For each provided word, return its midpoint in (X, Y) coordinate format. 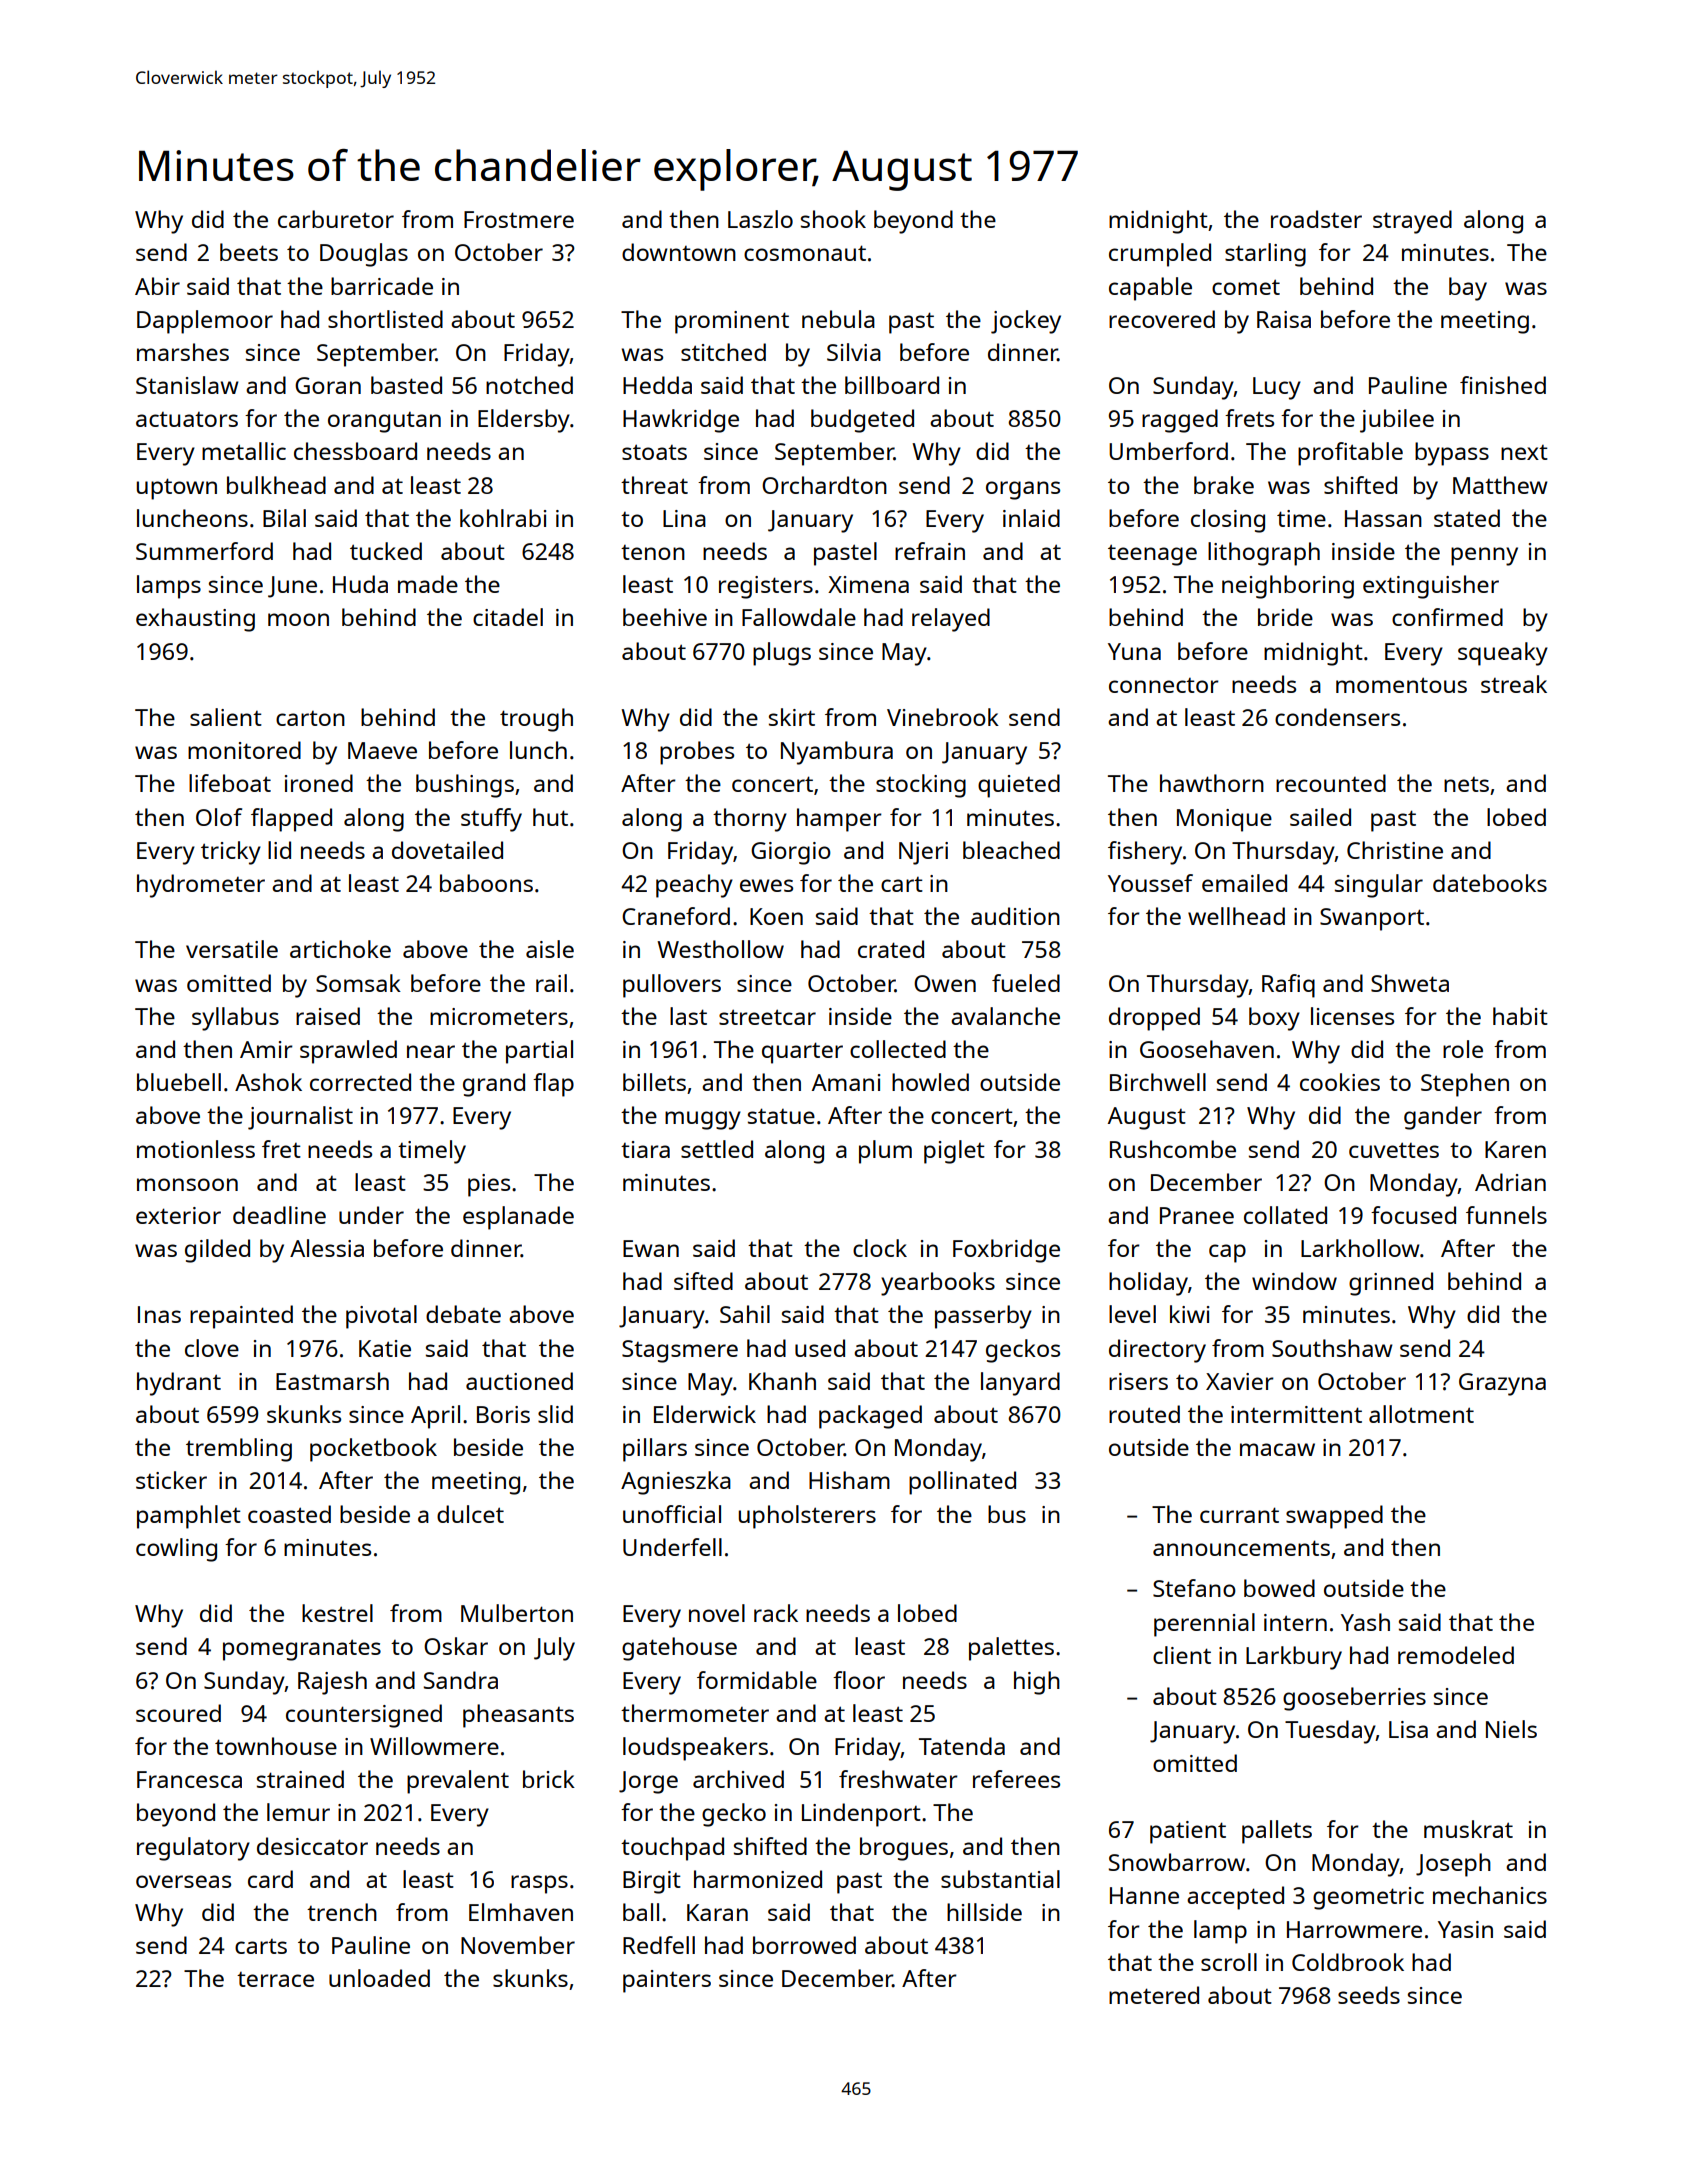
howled (930, 1082)
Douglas (364, 255)
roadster (1316, 219)
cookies (1340, 1082)
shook (833, 219)
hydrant (179, 1384)
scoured (178, 1713)
